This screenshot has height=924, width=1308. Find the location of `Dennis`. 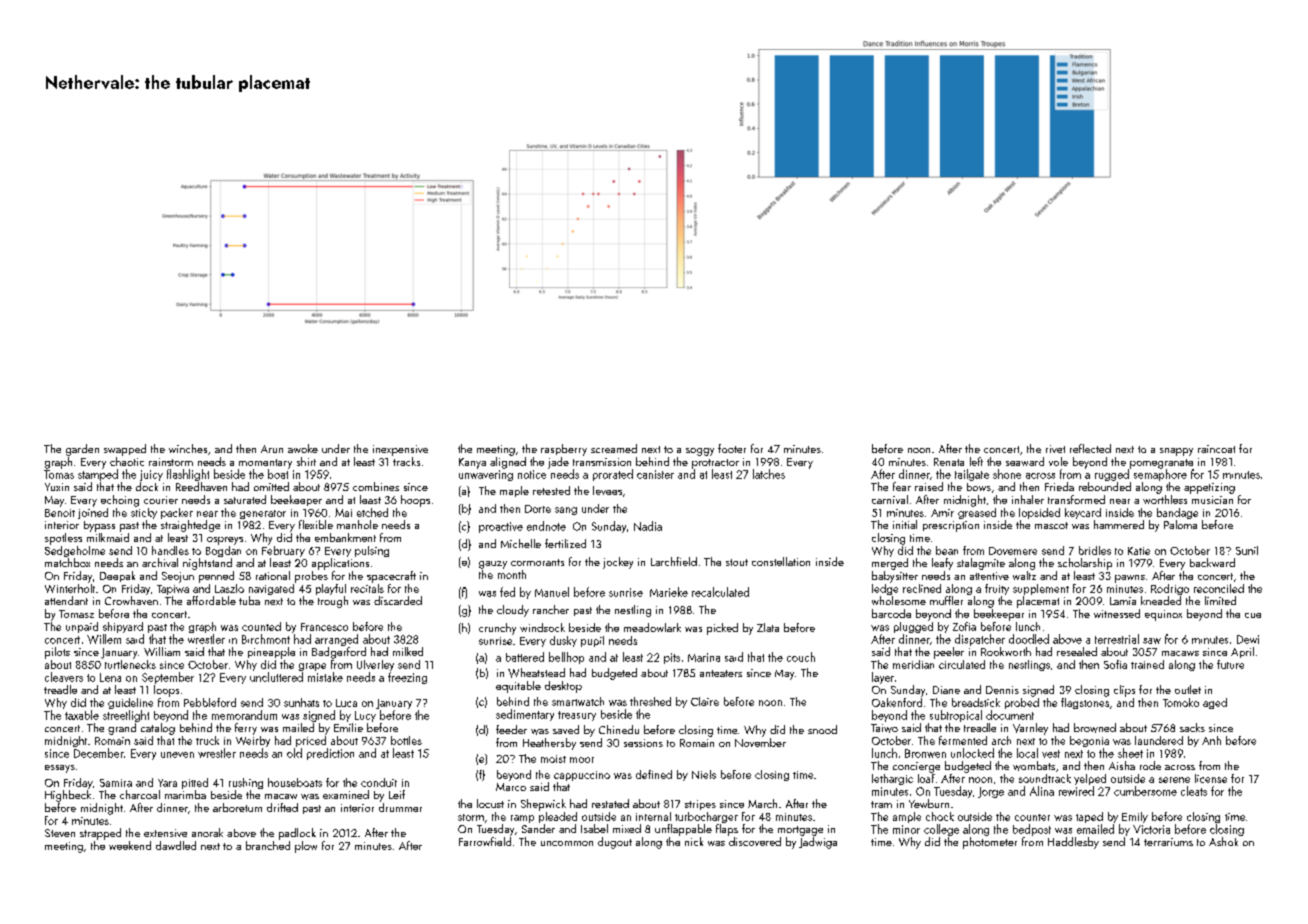

Dennis is located at coordinates (1002, 690).
